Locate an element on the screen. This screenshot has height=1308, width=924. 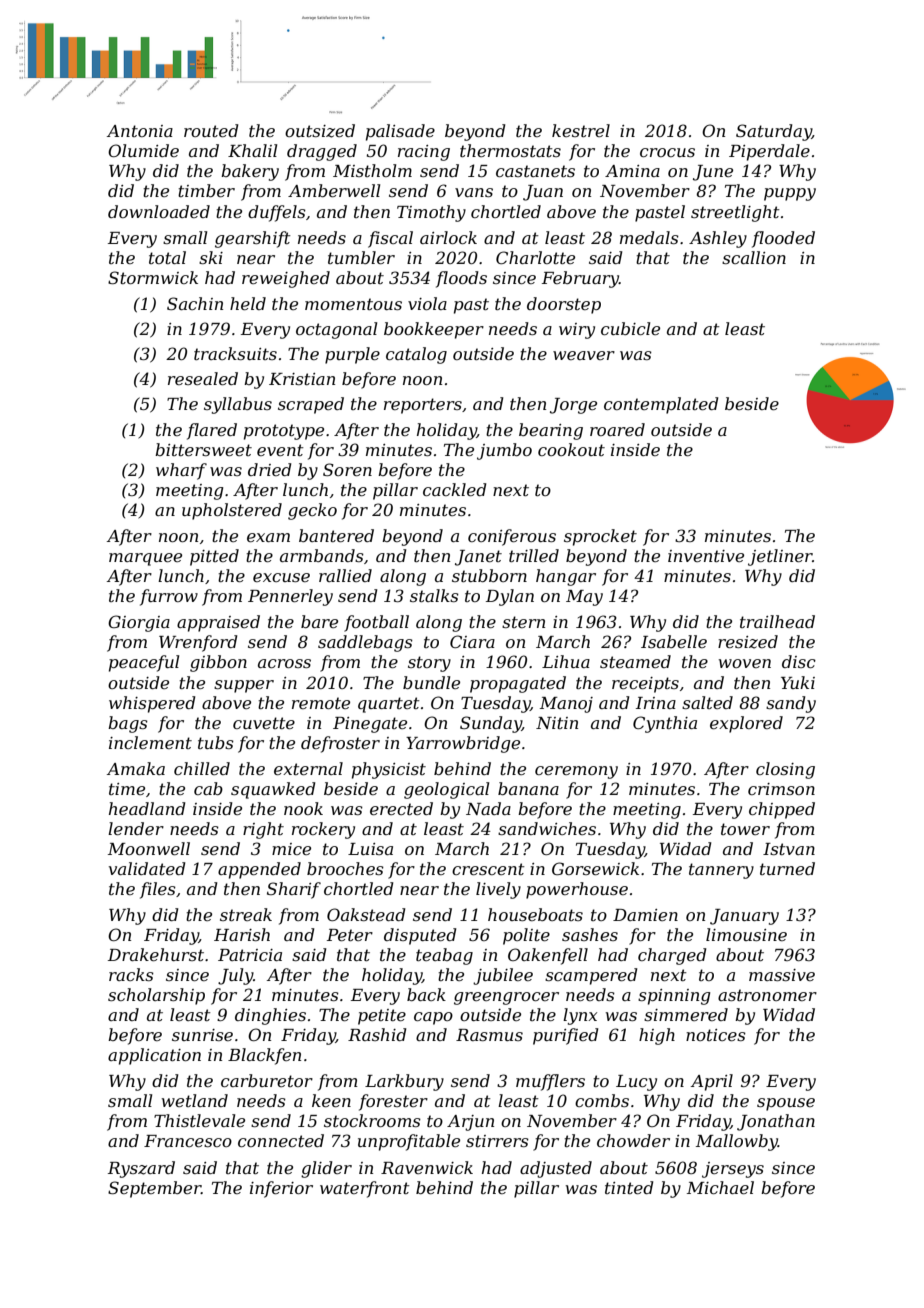
routed is located at coordinates (211, 130).
